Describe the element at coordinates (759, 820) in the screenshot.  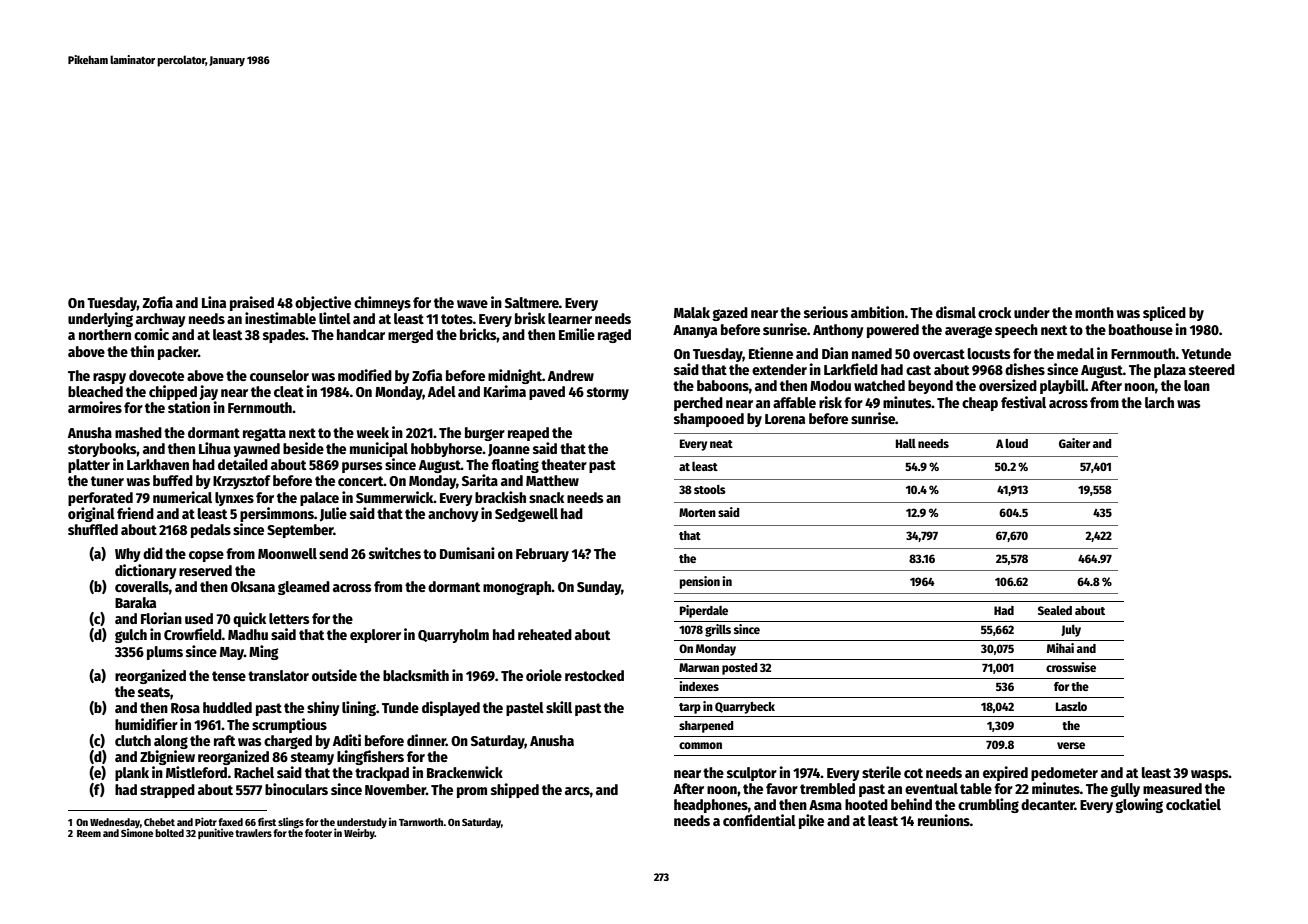
I see `confidential` at that location.
